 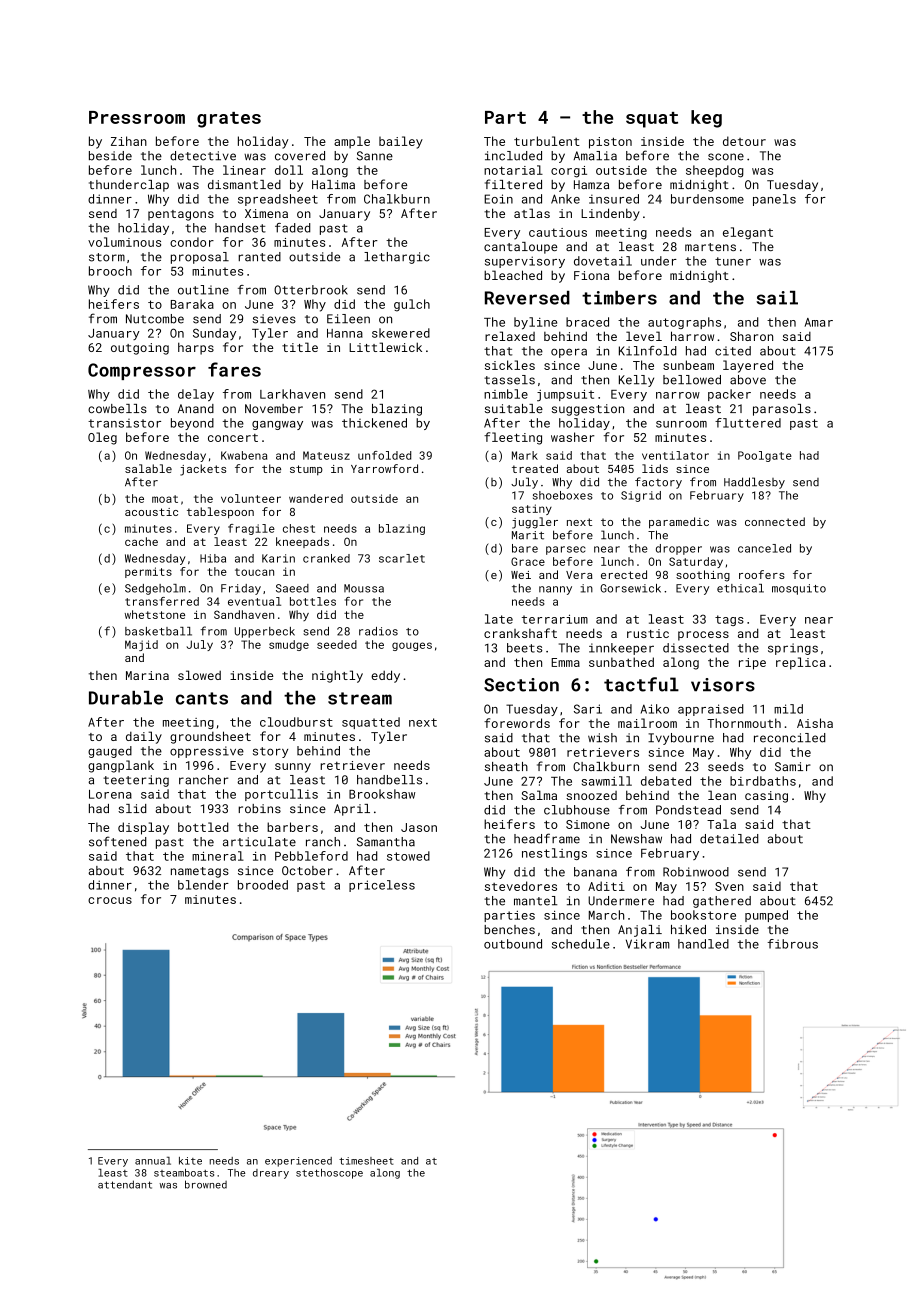 I want to click on Baraka, so click(x=192, y=304).
